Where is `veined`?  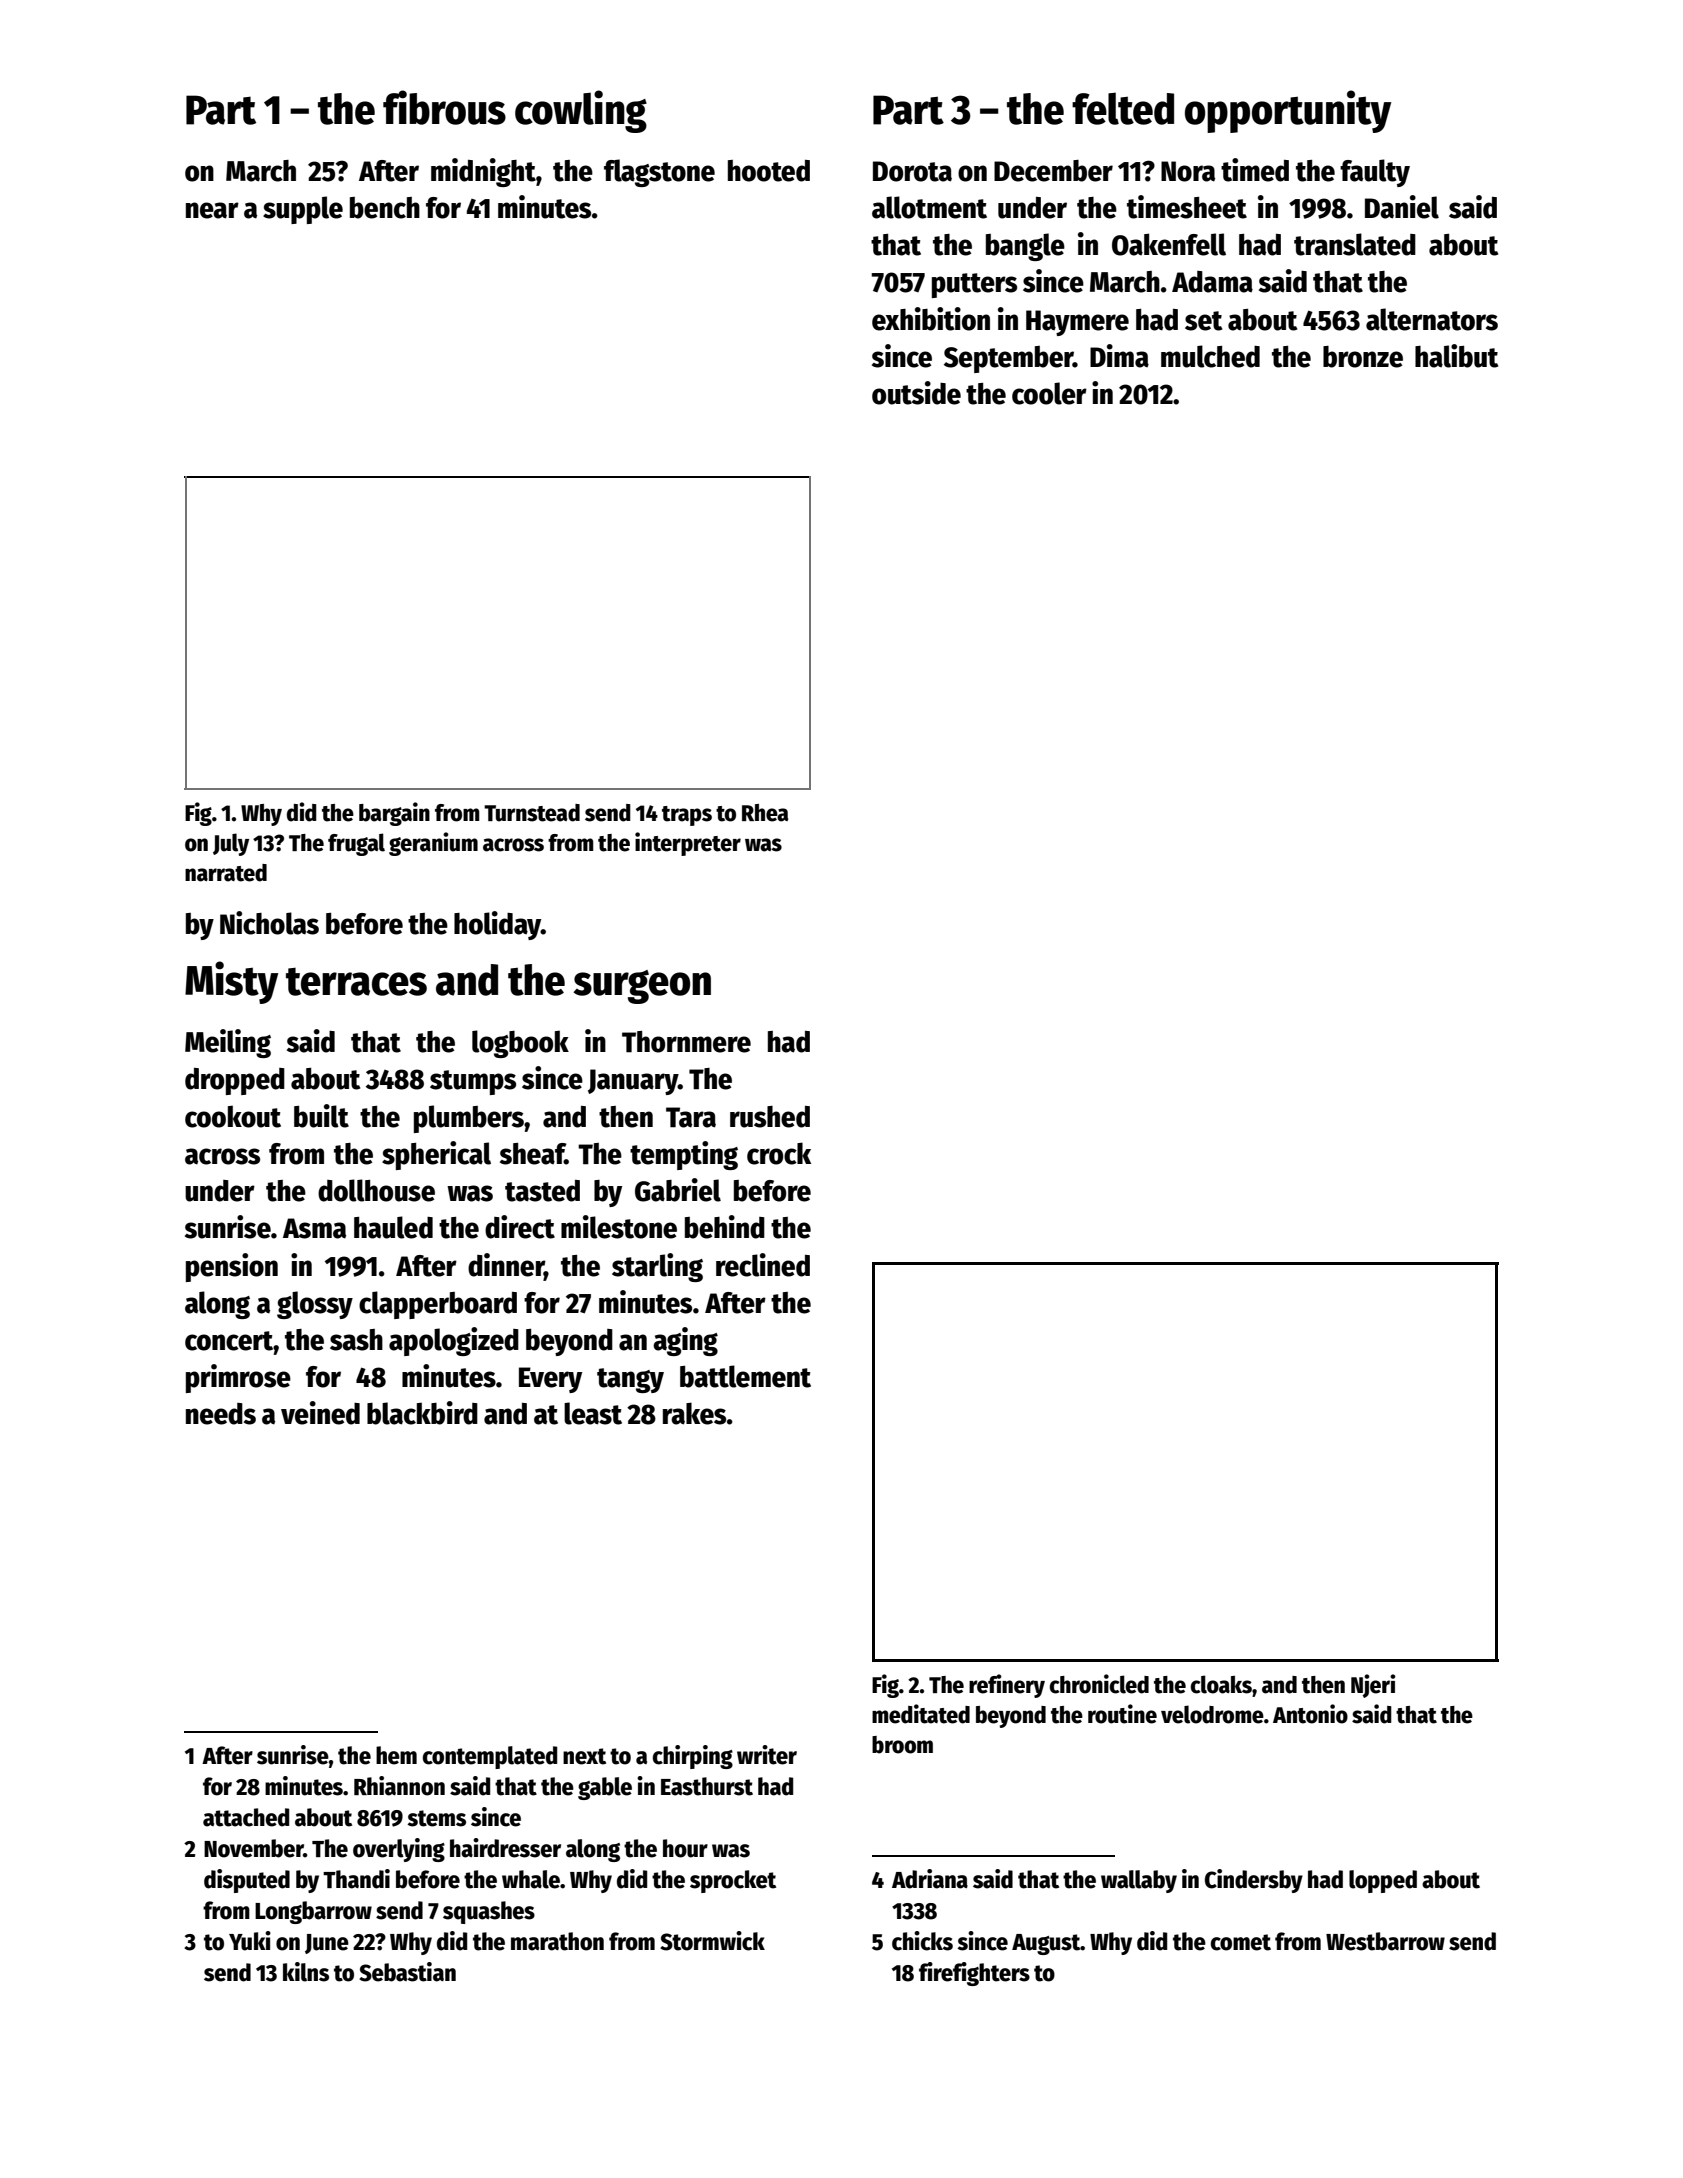 veined is located at coordinates (320, 1413).
